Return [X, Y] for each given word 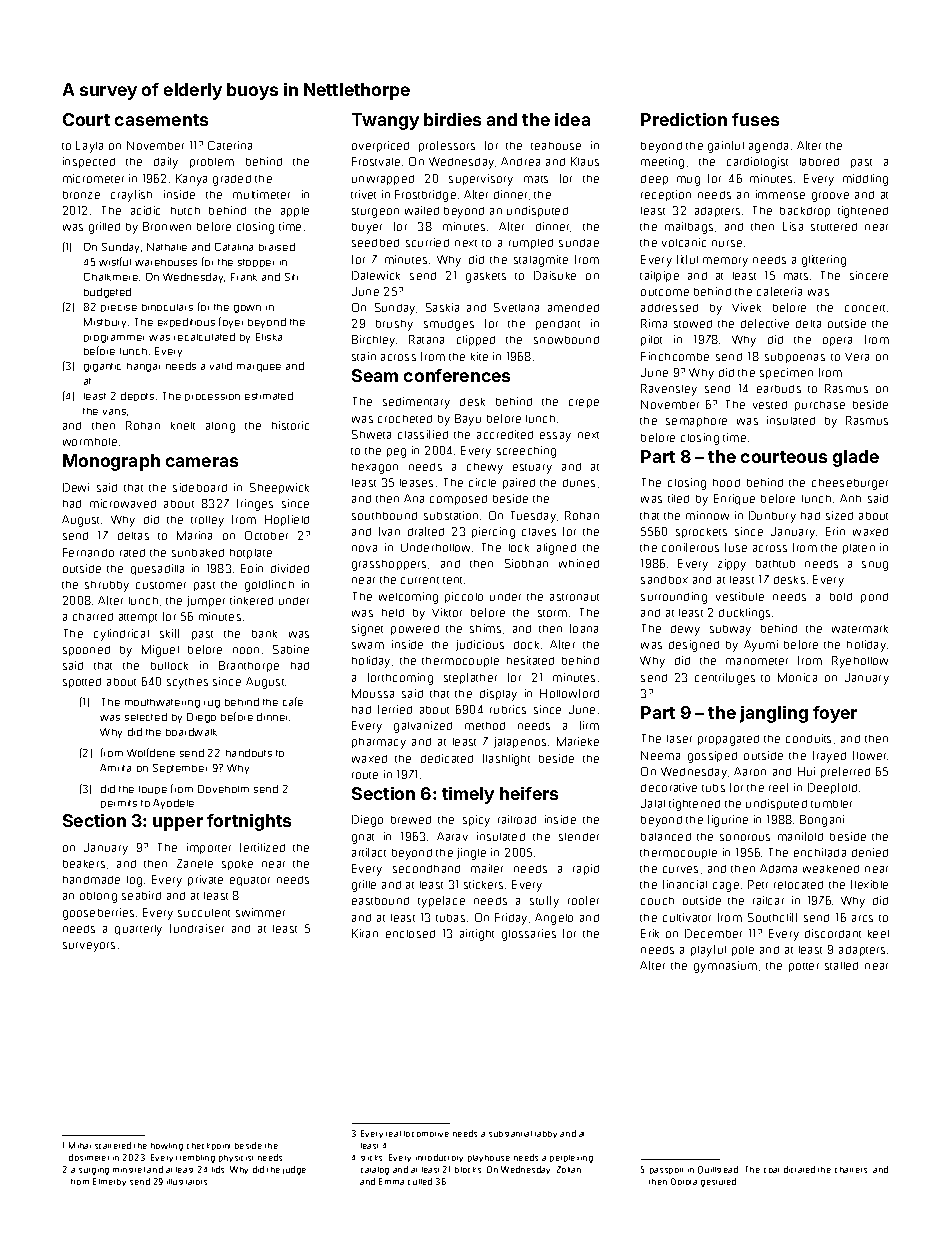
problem [212, 163]
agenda [768, 147]
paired [519, 483]
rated [132, 553]
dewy [685, 630]
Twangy [385, 121]
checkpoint [208, 1146]
